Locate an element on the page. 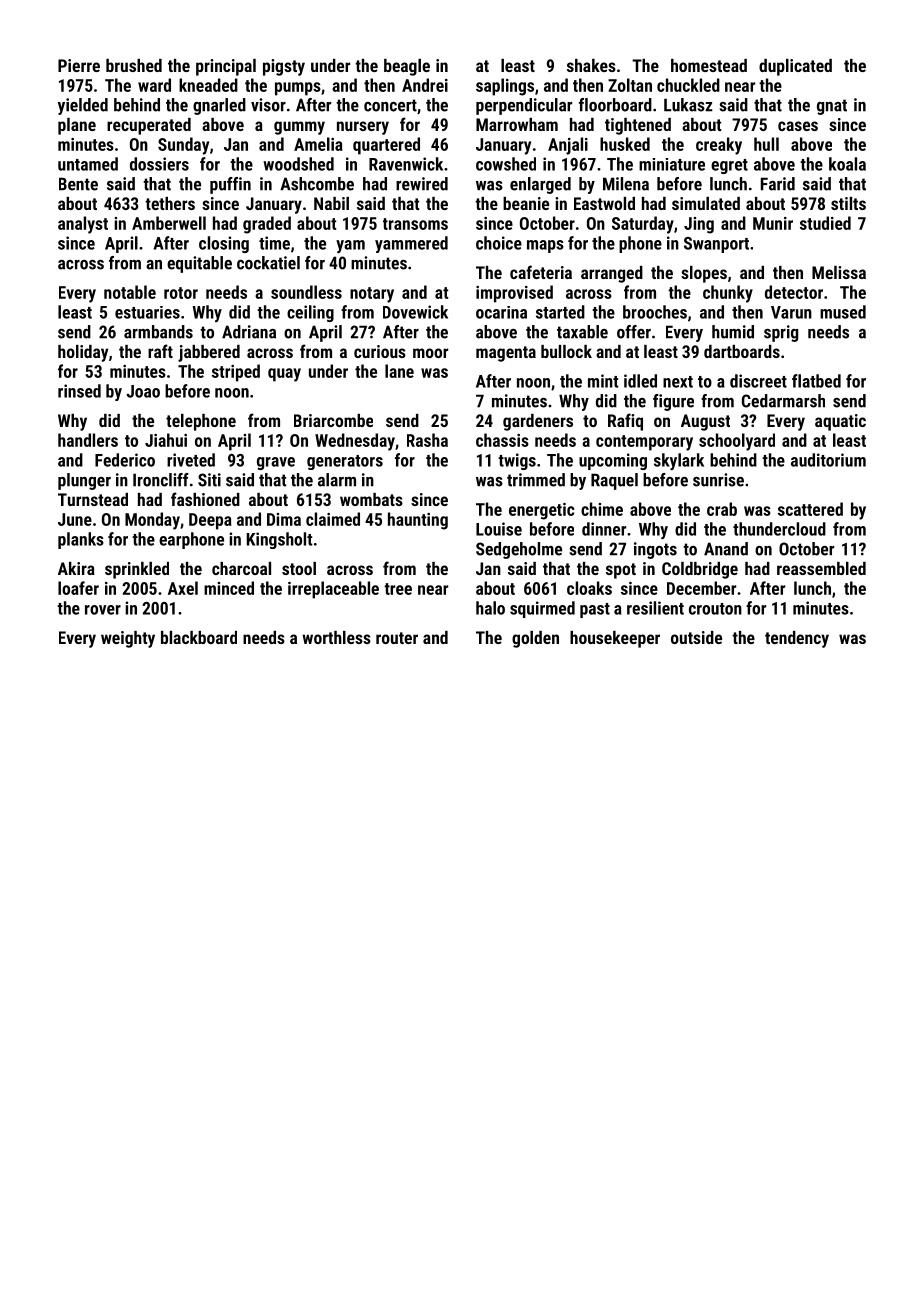 The height and width of the image is (1314, 924). cafeteria is located at coordinates (541, 272).
